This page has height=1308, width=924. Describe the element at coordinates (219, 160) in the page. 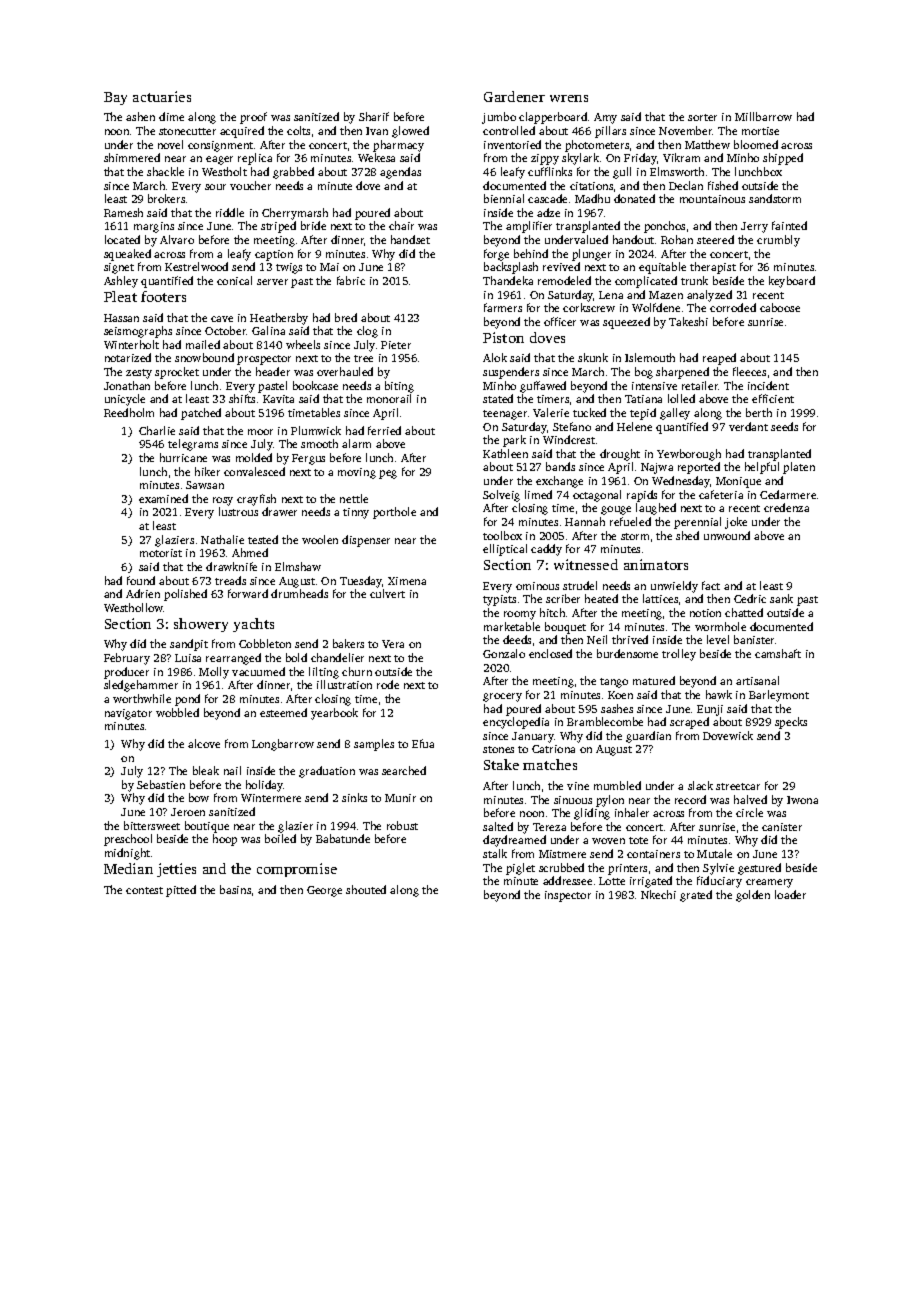

I see `eager` at that location.
